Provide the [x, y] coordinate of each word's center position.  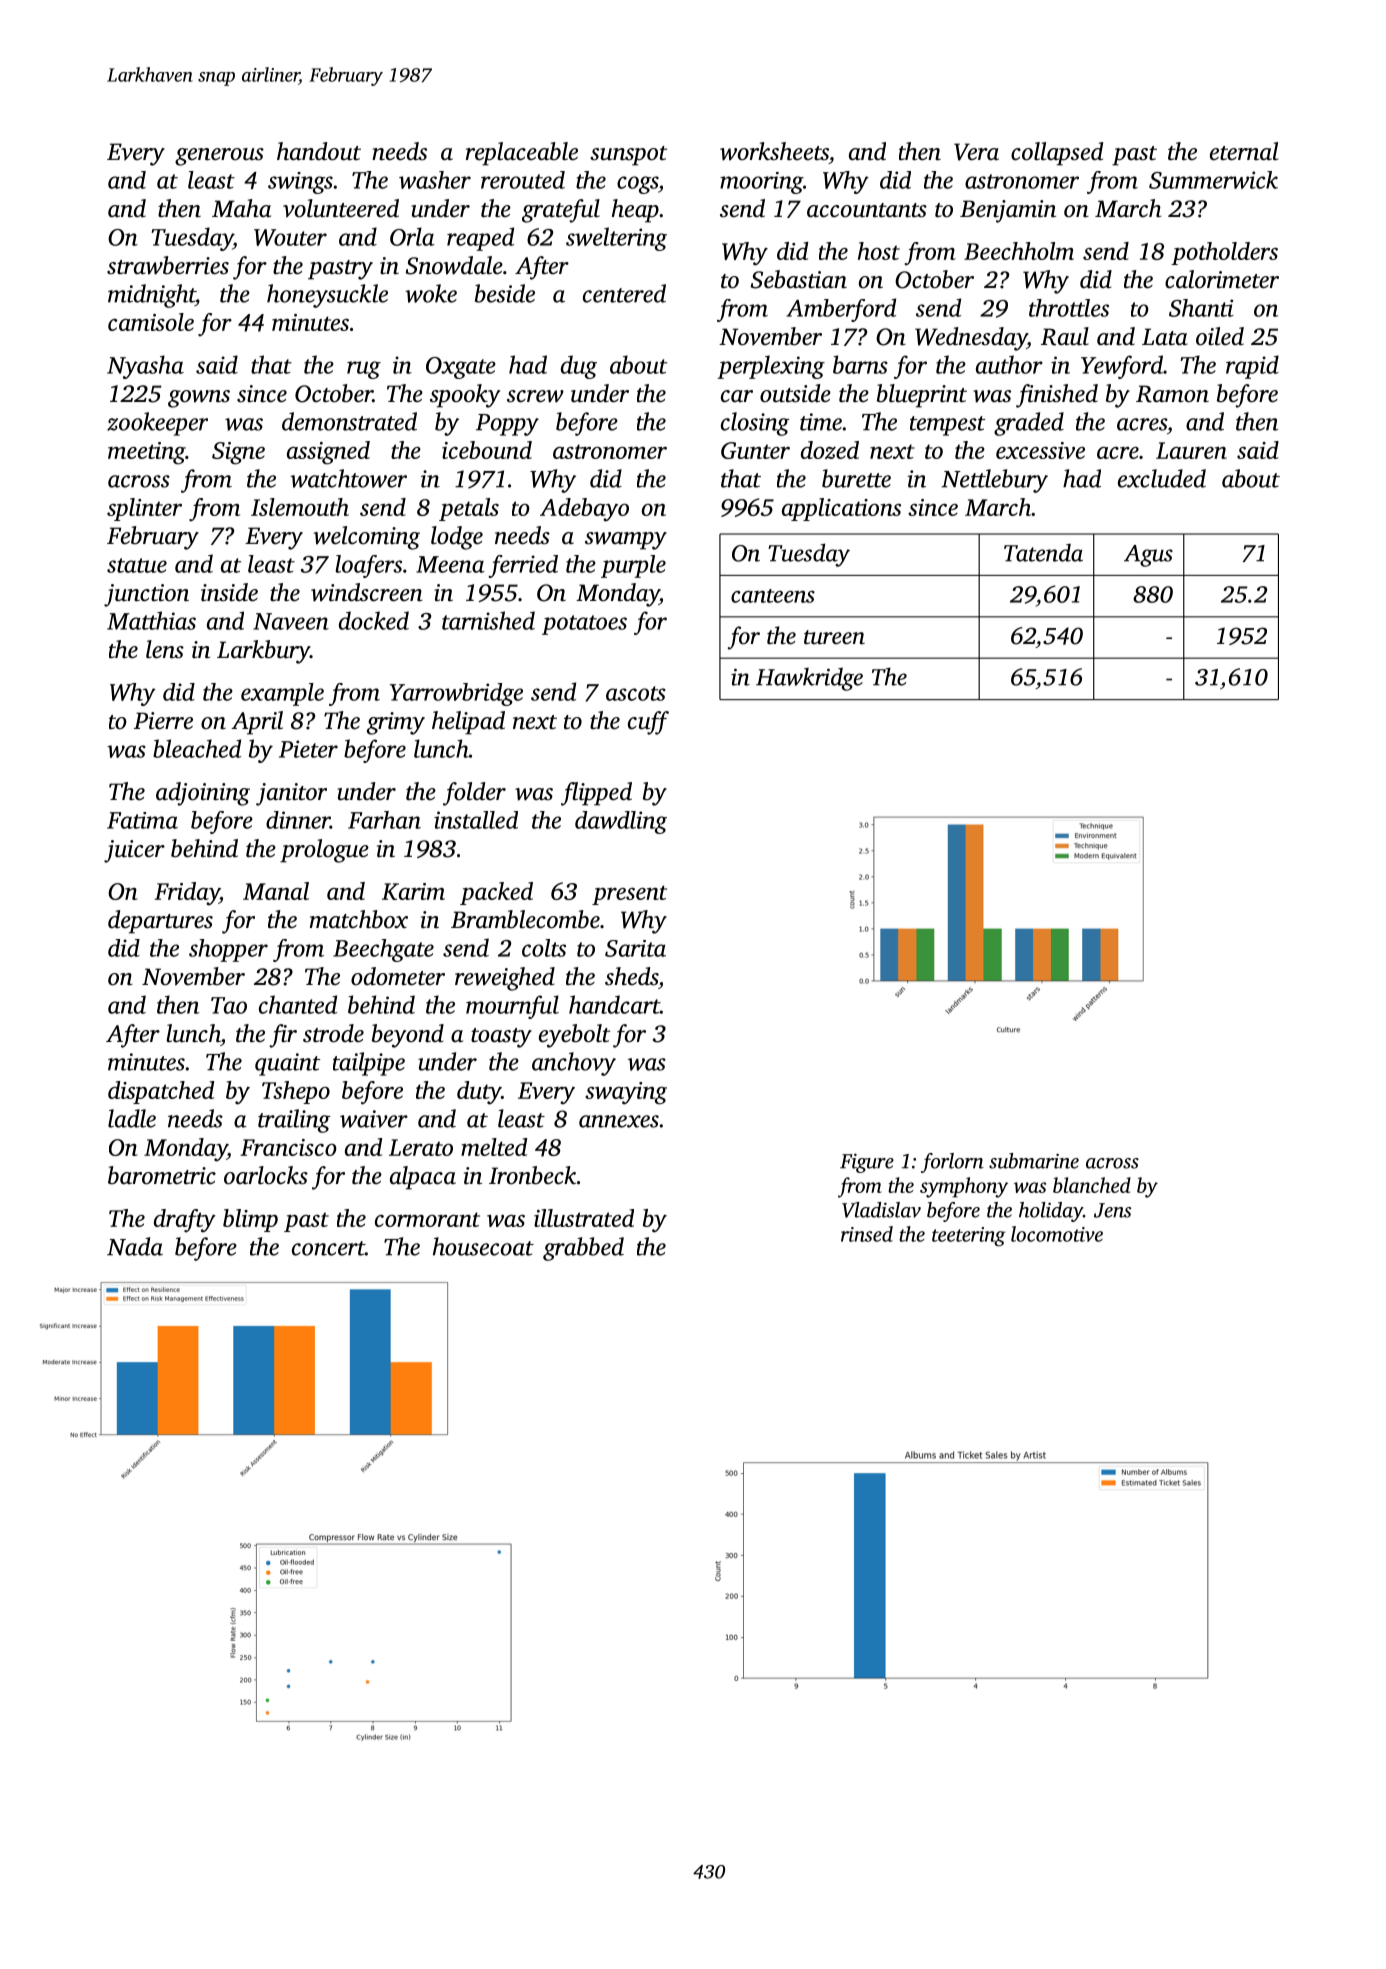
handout [319, 151]
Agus [1148, 556]
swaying [626, 1093]
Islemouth [300, 507]
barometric [162, 1175]
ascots [636, 693]
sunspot [628, 156]
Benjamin [1008, 211]
